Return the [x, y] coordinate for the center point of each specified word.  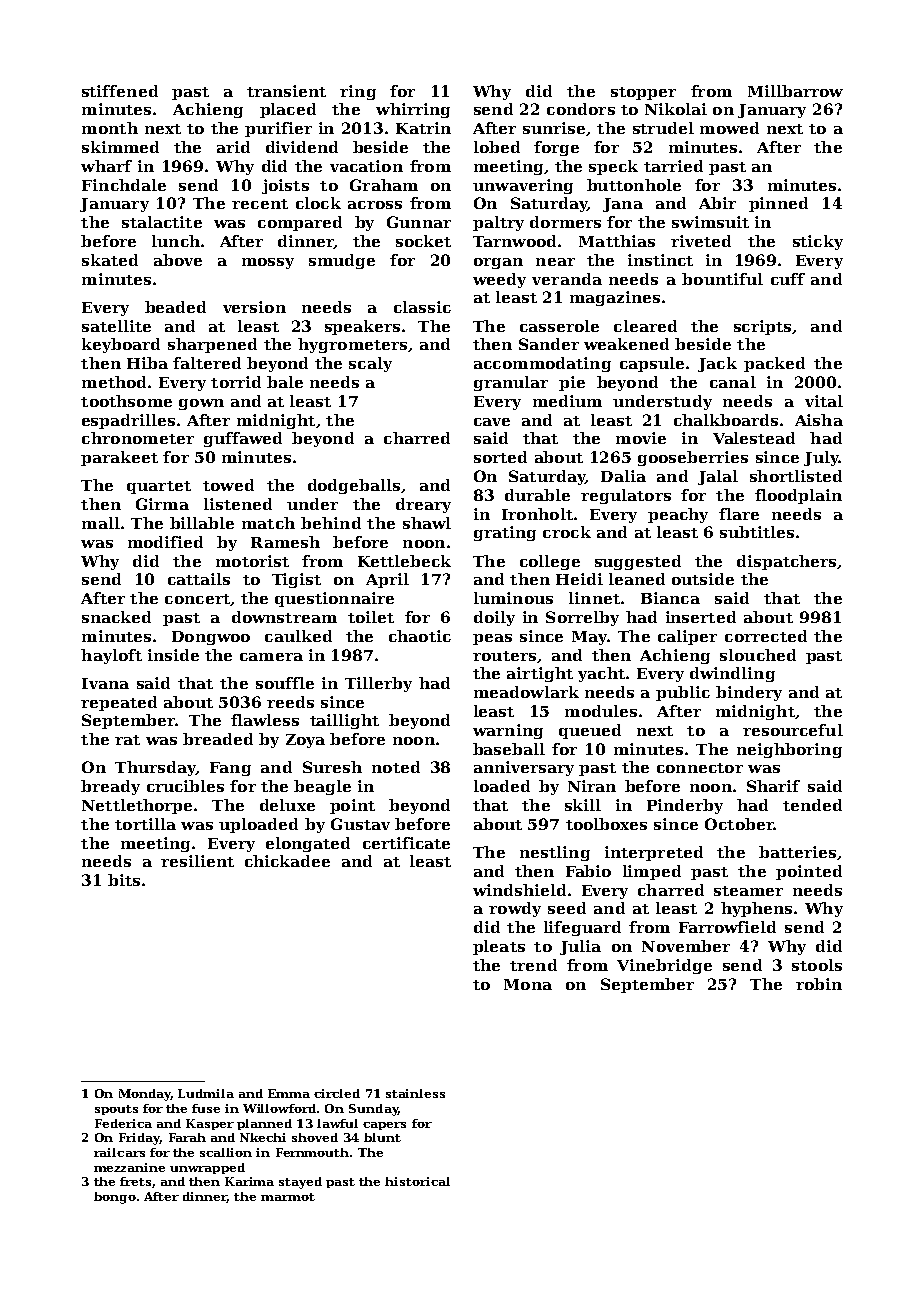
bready [110, 787]
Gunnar [419, 222]
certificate [406, 843]
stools [817, 965]
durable [537, 495]
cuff [788, 279]
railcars [119, 1152]
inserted [701, 617]
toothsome [126, 401]
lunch [176, 241]
